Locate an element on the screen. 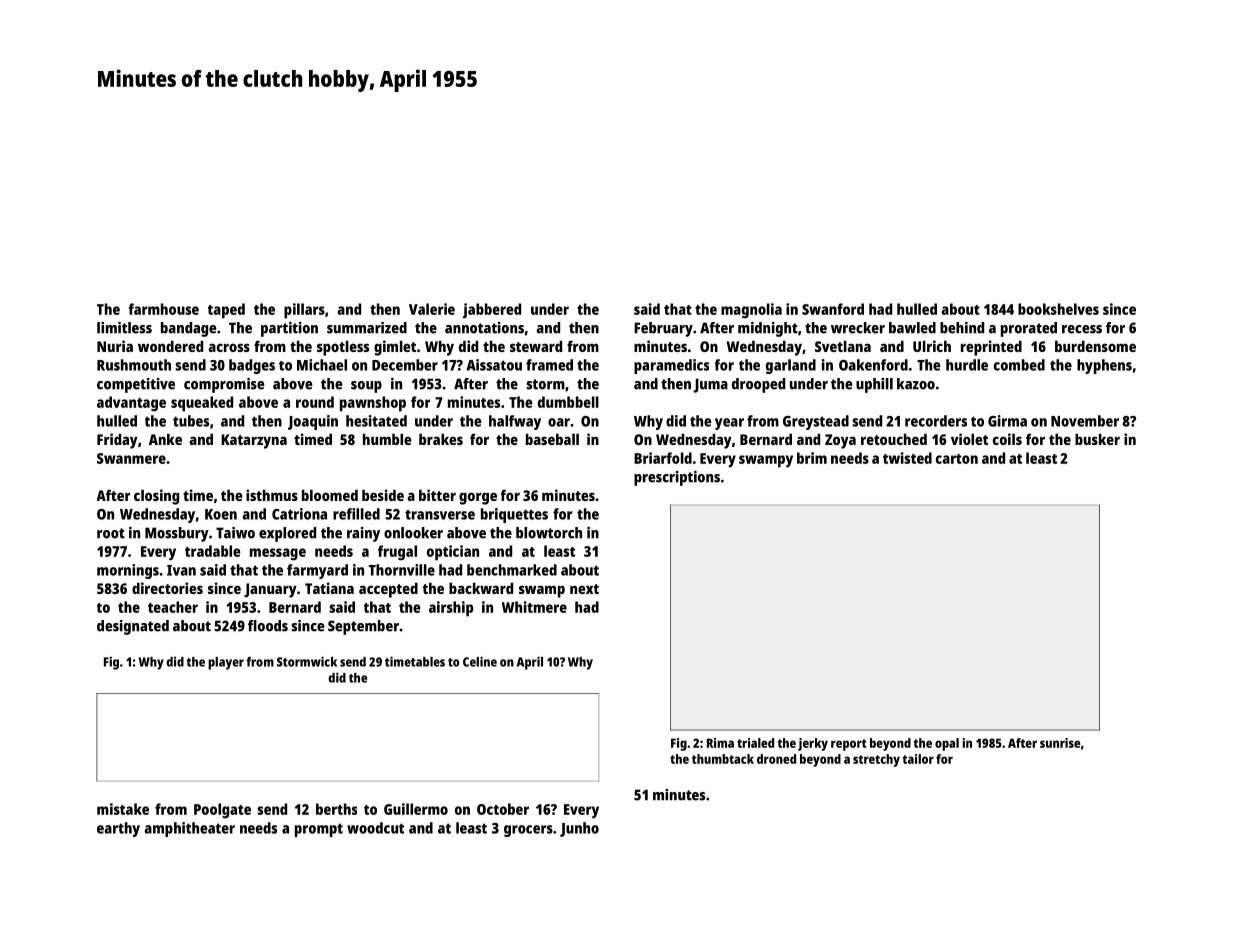  Mossbury is located at coordinates (177, 534).
